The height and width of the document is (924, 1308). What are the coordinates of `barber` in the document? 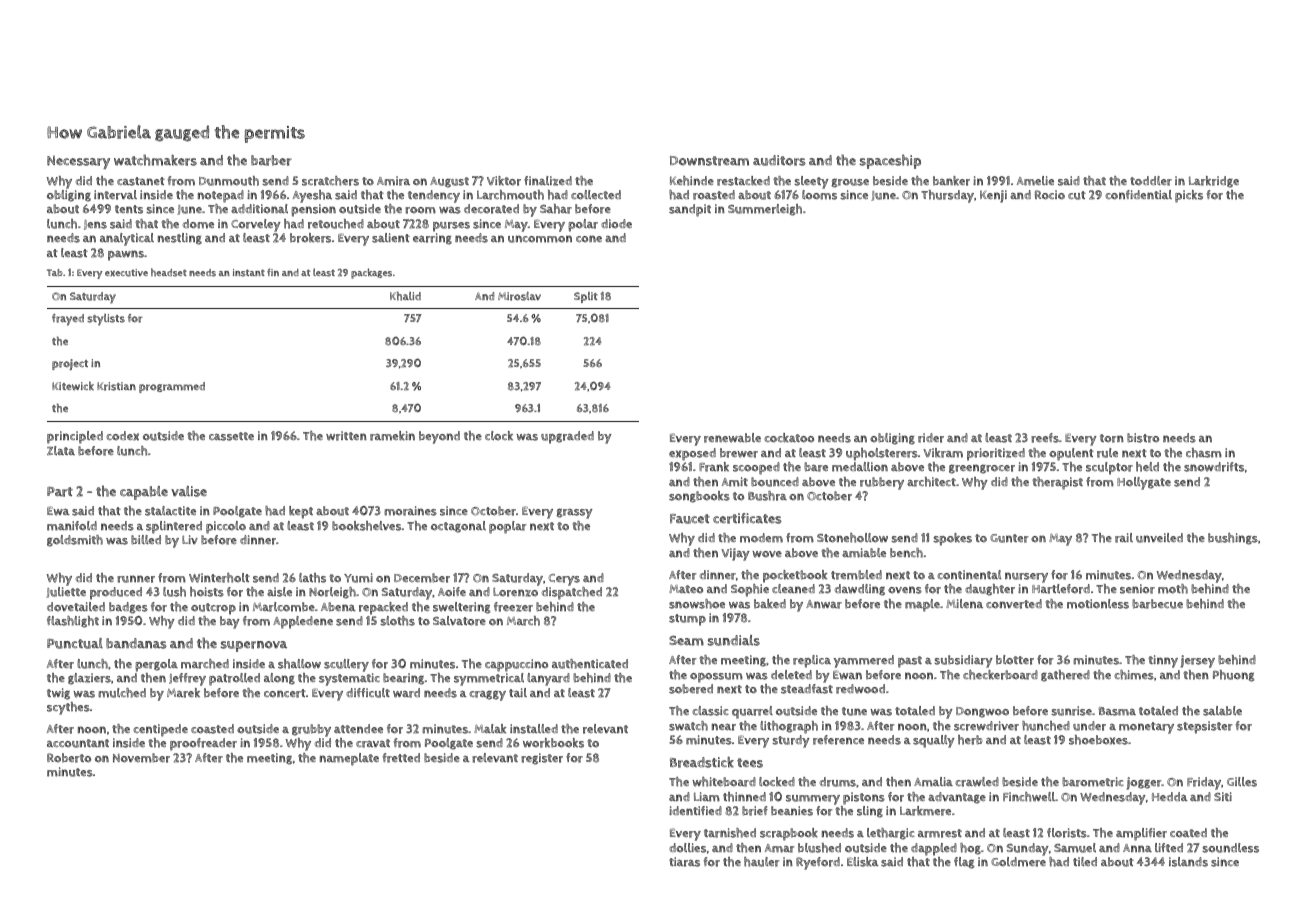 It's located at (271, 160).
